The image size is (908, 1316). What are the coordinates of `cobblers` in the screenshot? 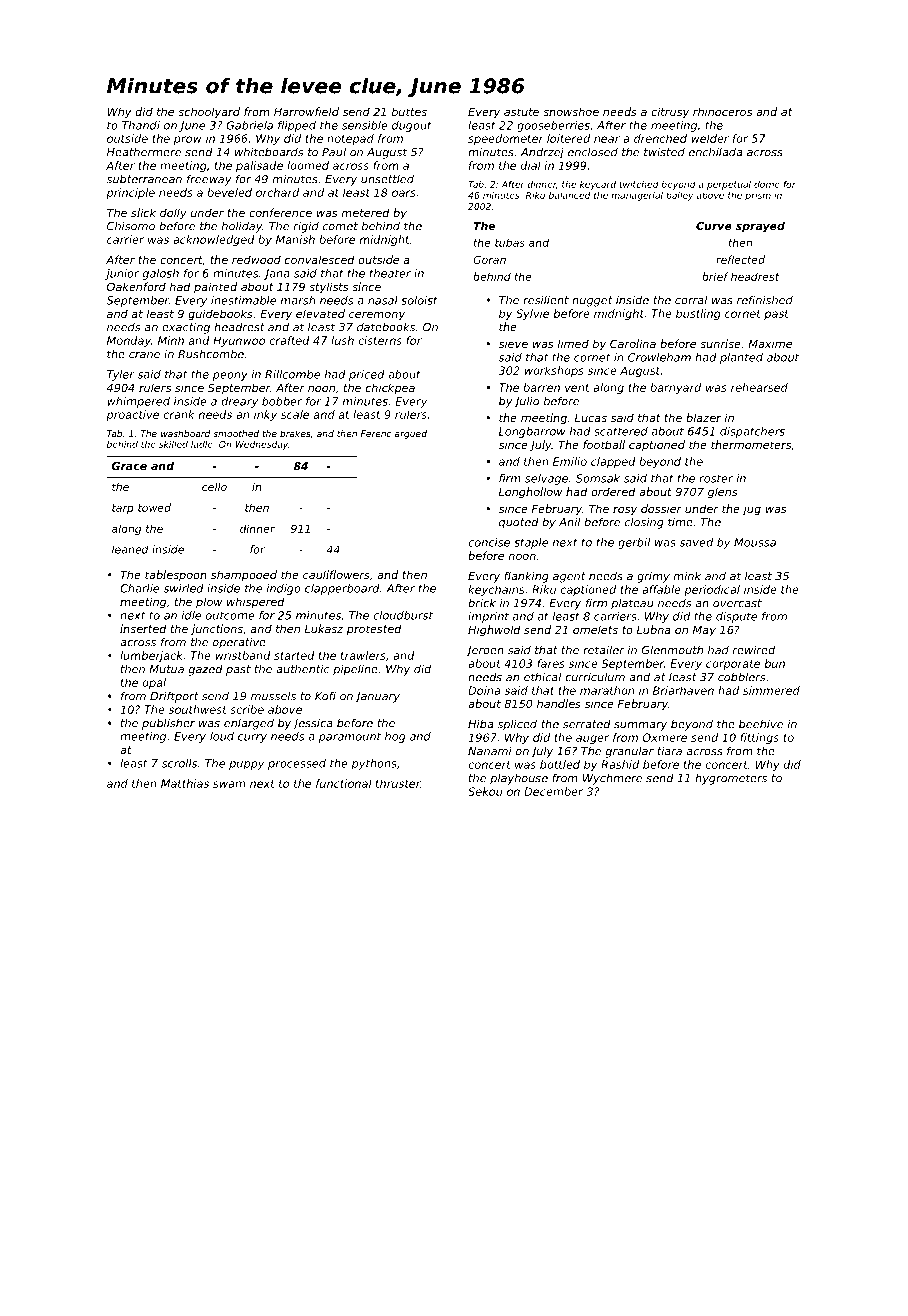 It's located at (742, 677).
